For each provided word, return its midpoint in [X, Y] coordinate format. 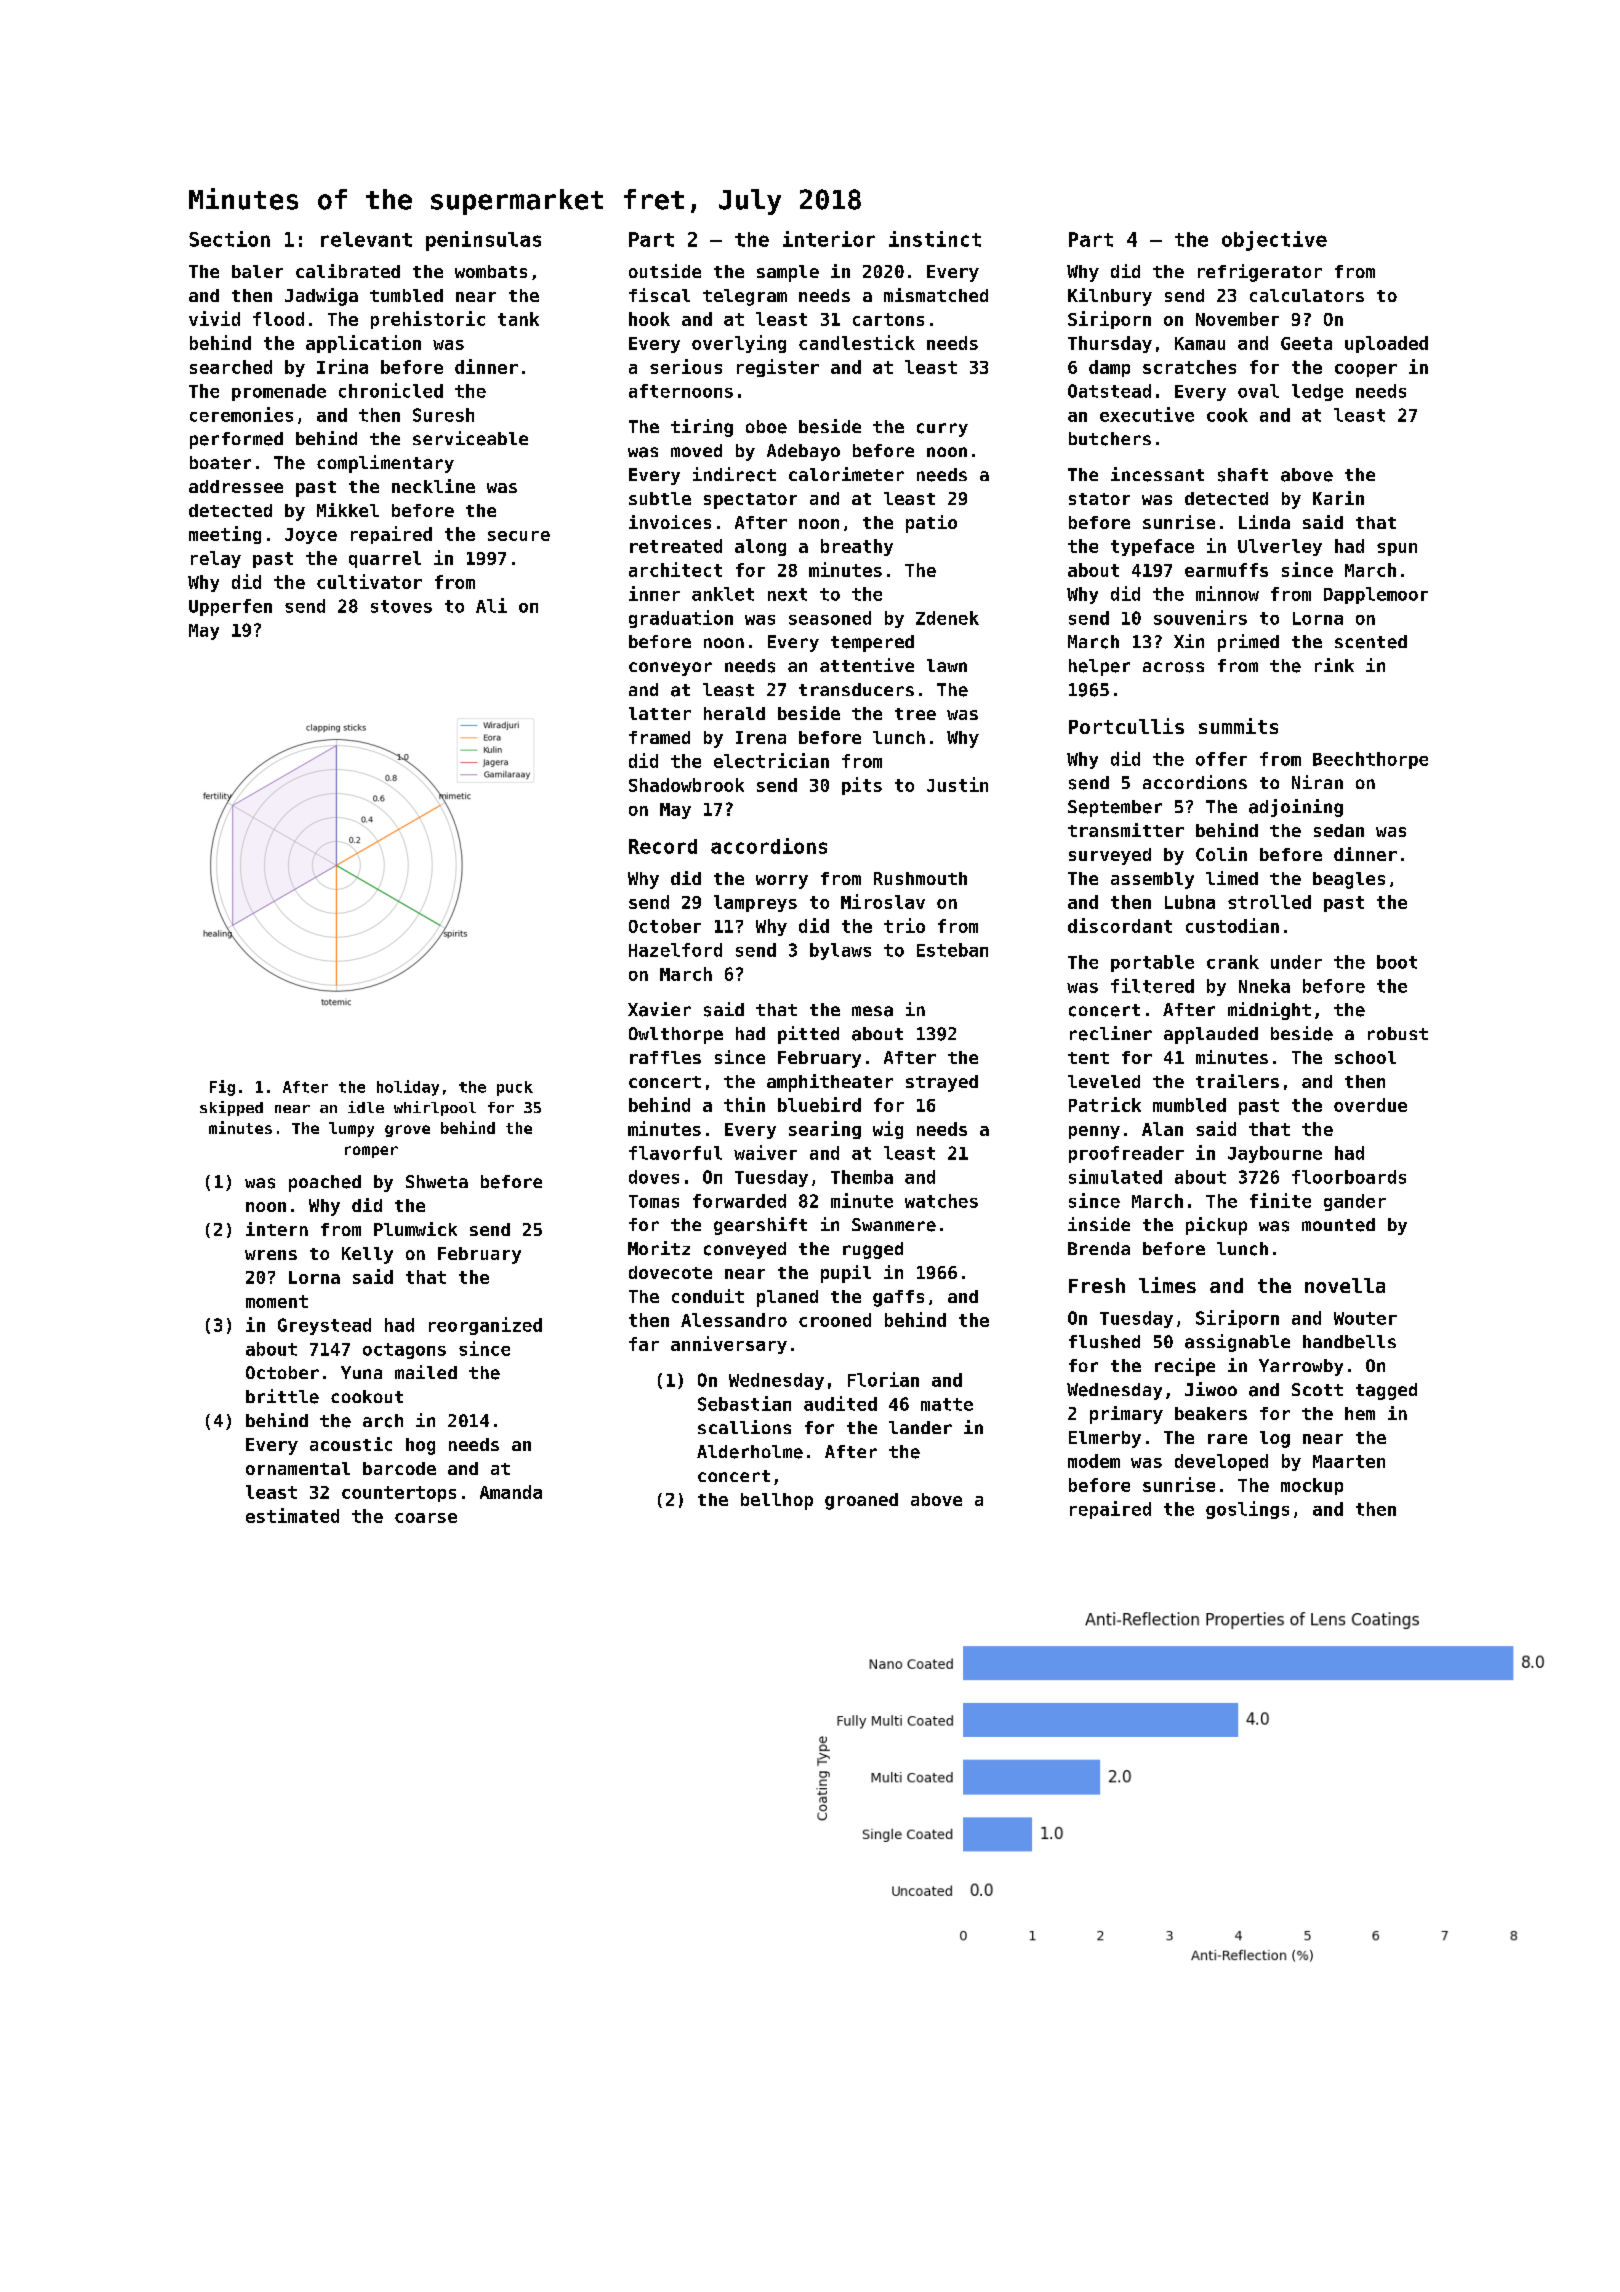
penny [1094, 1132]
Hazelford [675, 950]
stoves [401, 606]
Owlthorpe [676, 1035]
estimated [292, 1515]
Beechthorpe [1370, 760]
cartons [888, 319]
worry [782, 882]
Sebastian [744, 1403]
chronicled [391, 390]
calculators [1307, 295]
